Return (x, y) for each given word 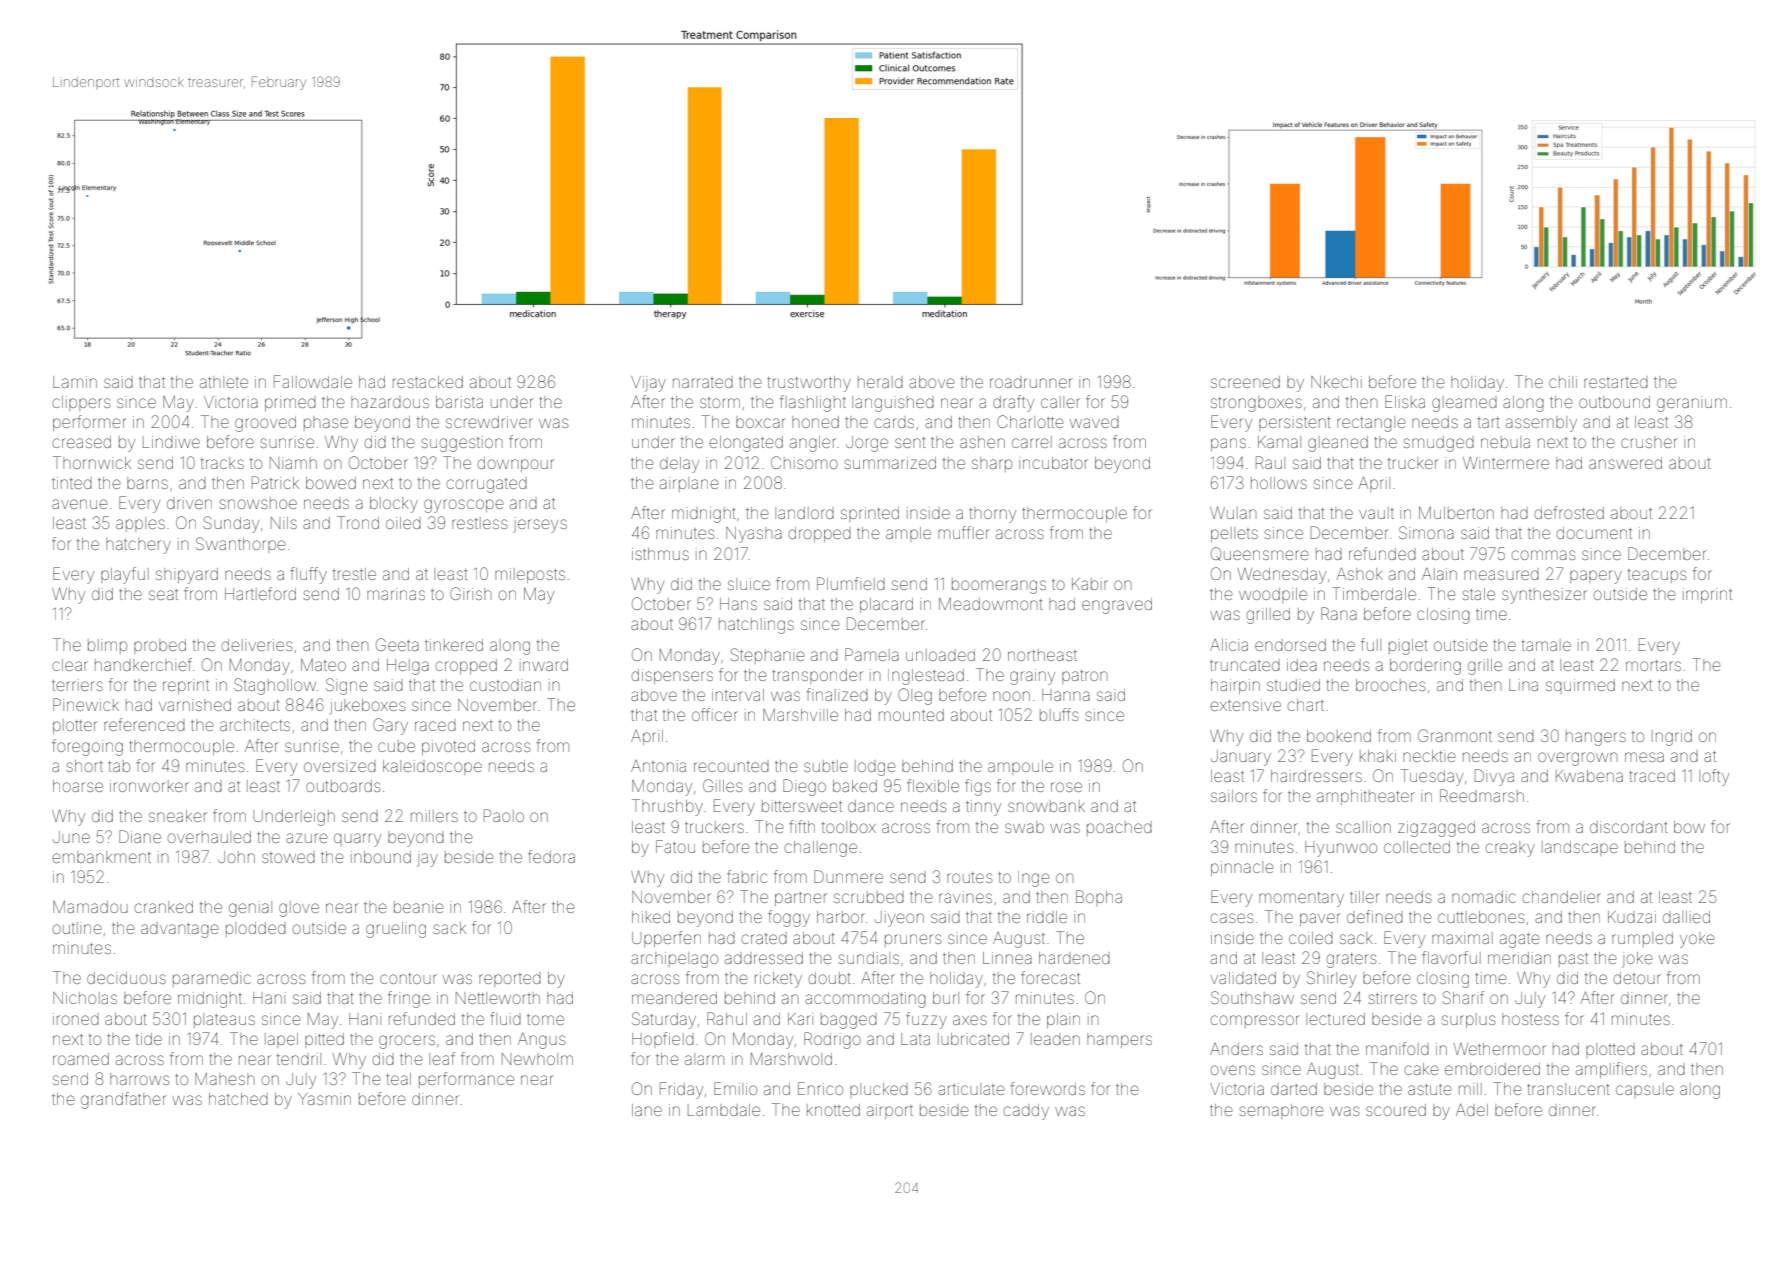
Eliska (1405, 401)
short (84, 766)
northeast (1042, 655)
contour (408, 978)
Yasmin (324, 1099)
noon (1011, 696)
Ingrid (1672, 738)
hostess (1530, 1019)
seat (163, 594)
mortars (1653, 665)
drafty (1013, 403)
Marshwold (791, 1059)
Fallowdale (313, 381)
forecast (1050, 977)
